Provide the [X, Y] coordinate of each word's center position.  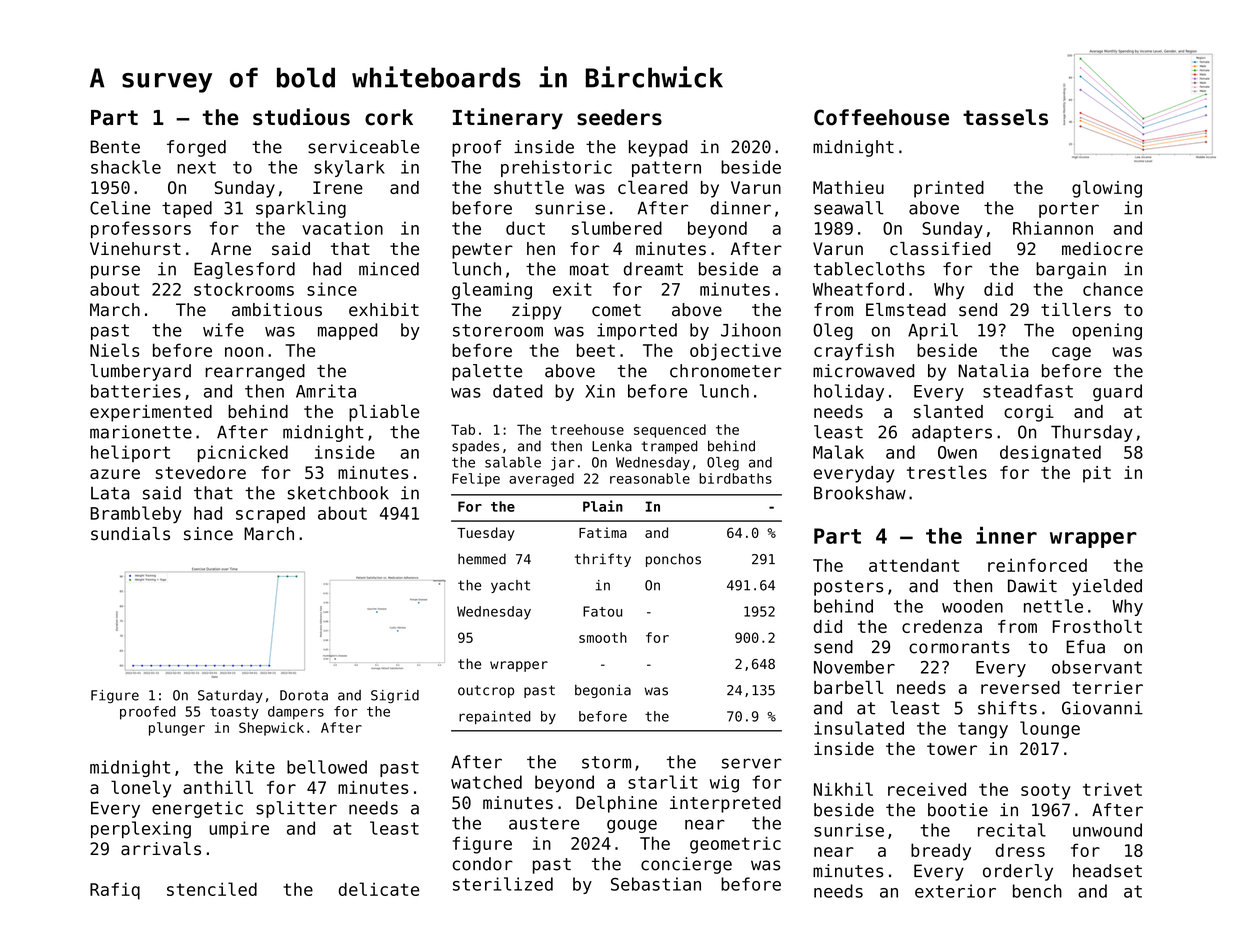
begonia [603, 691]
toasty [234, 713]
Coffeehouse [881, 117]
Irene [338, 187]
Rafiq [115, 891]
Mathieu [848, 187]
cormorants [959, 647]
